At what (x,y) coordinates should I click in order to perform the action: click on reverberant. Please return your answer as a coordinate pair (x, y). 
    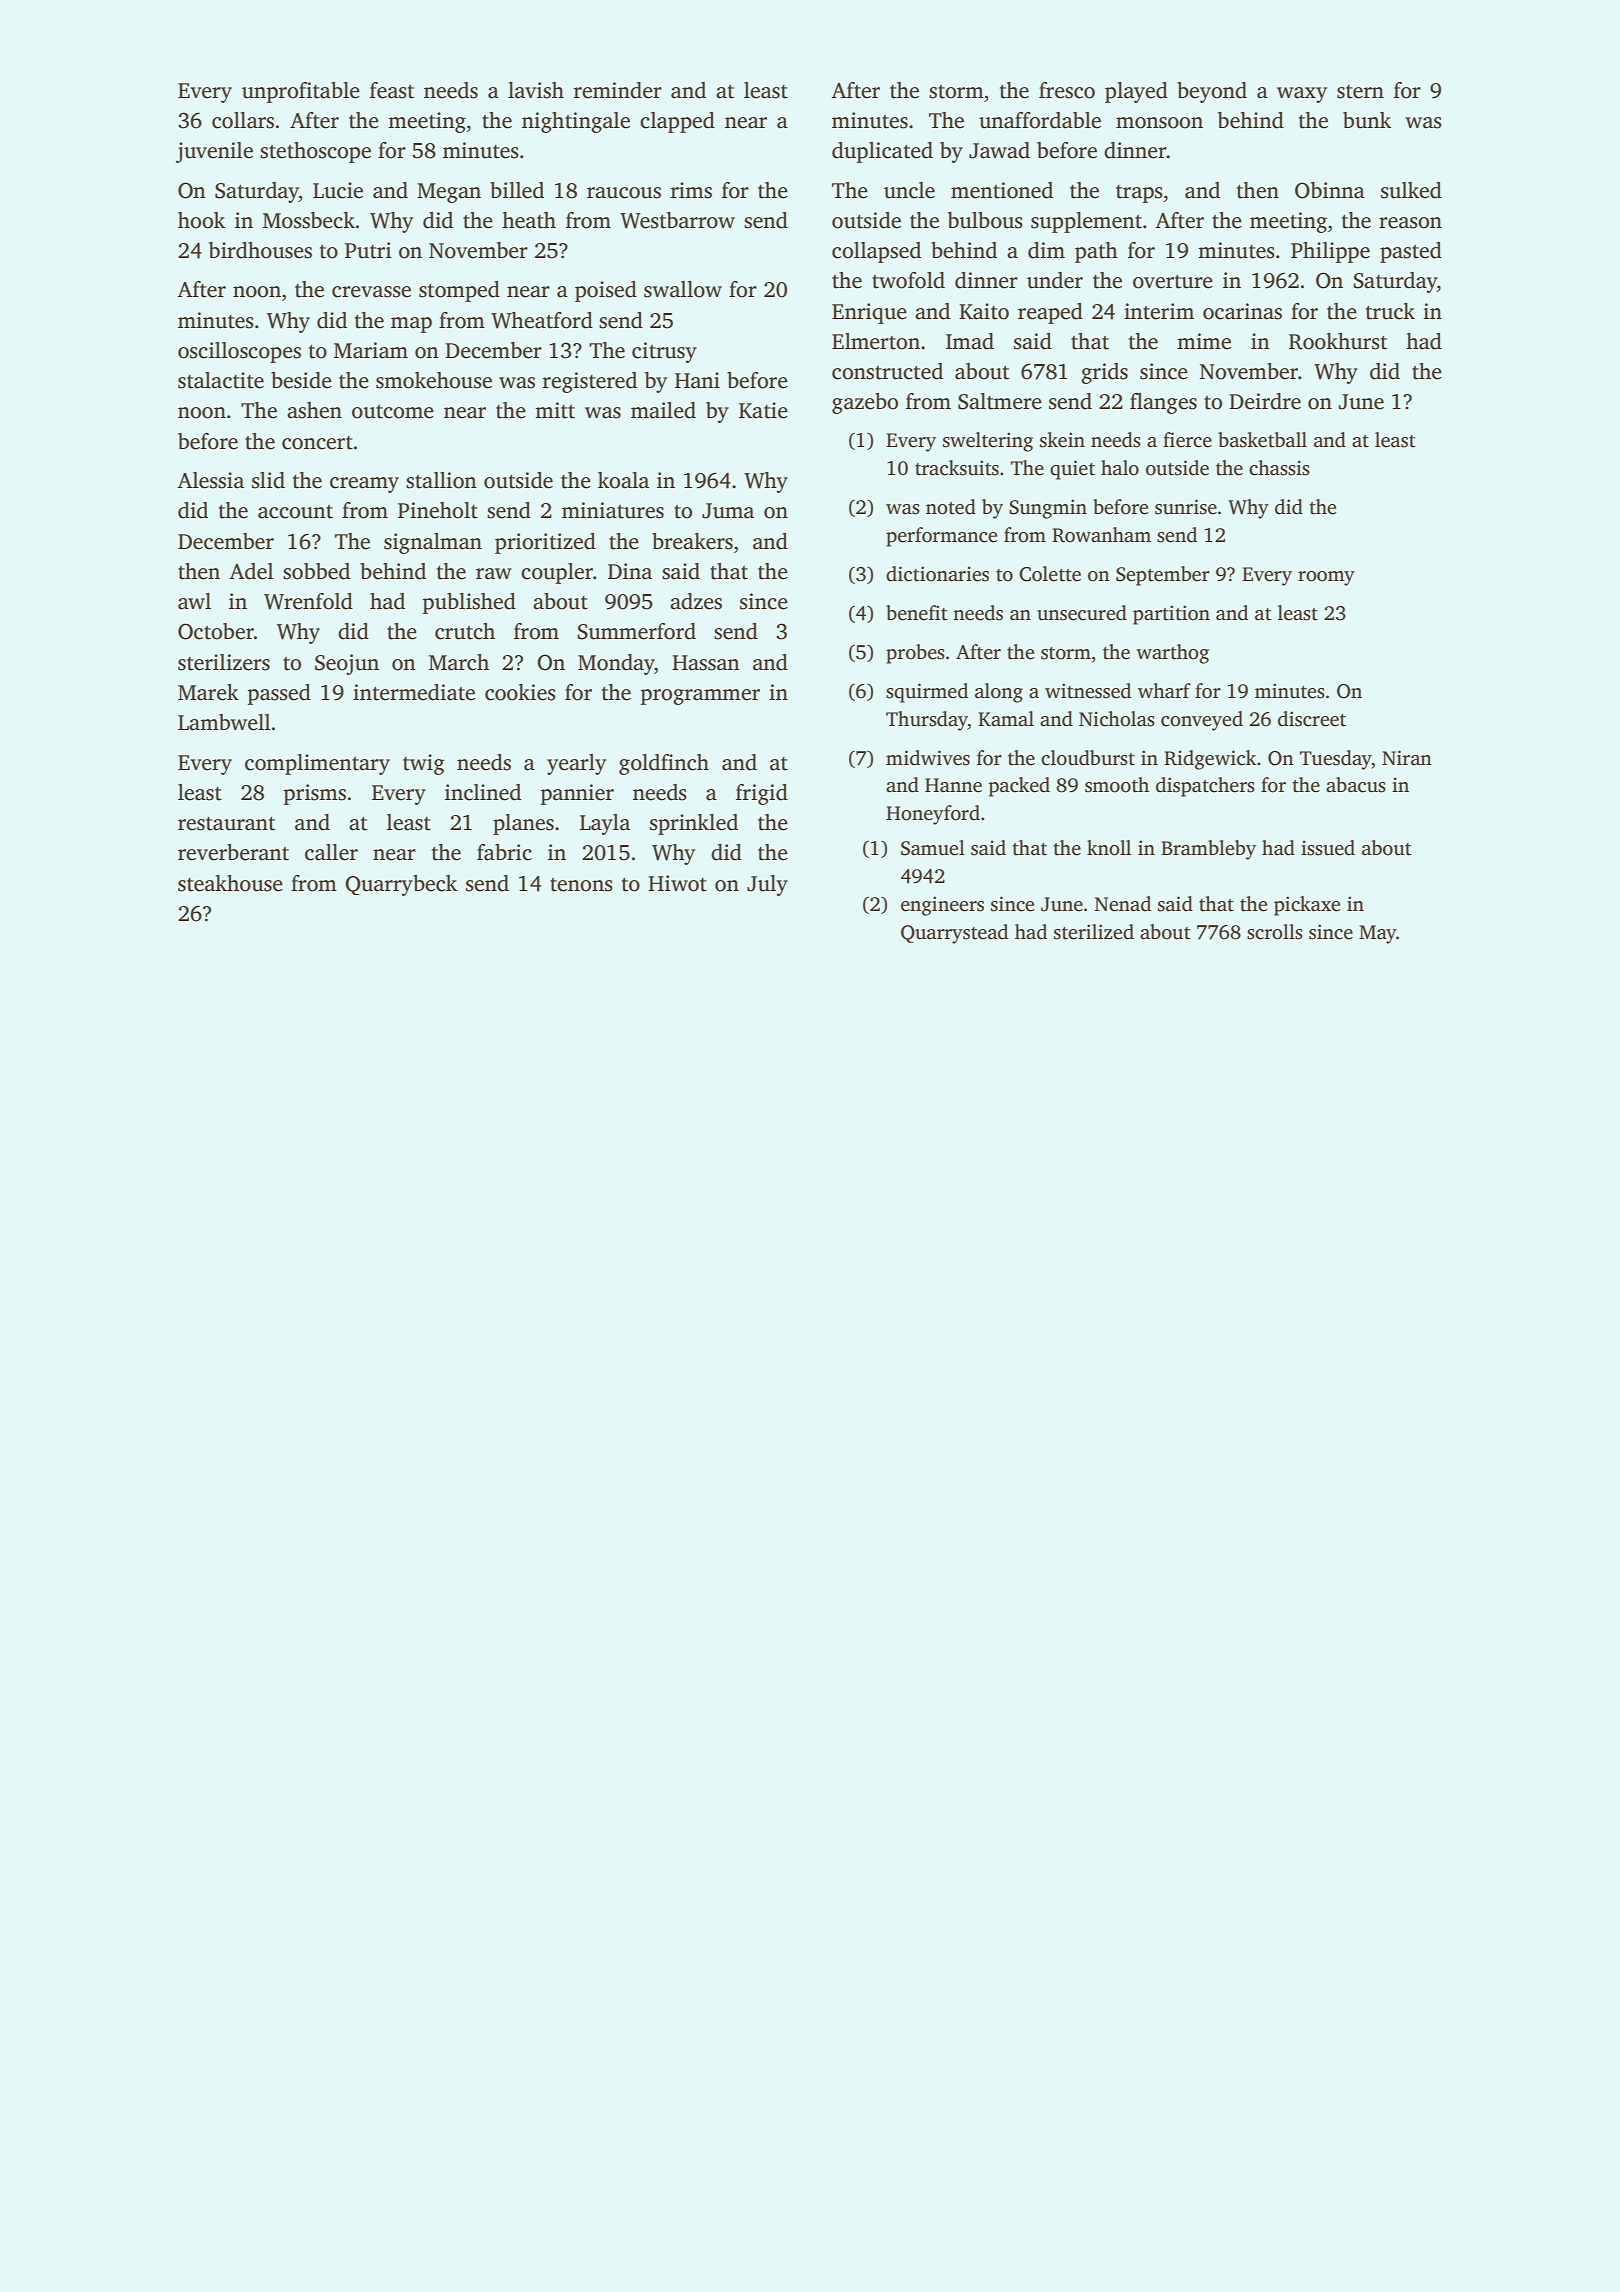
    Looking at the image, I should click on (233, 852).
